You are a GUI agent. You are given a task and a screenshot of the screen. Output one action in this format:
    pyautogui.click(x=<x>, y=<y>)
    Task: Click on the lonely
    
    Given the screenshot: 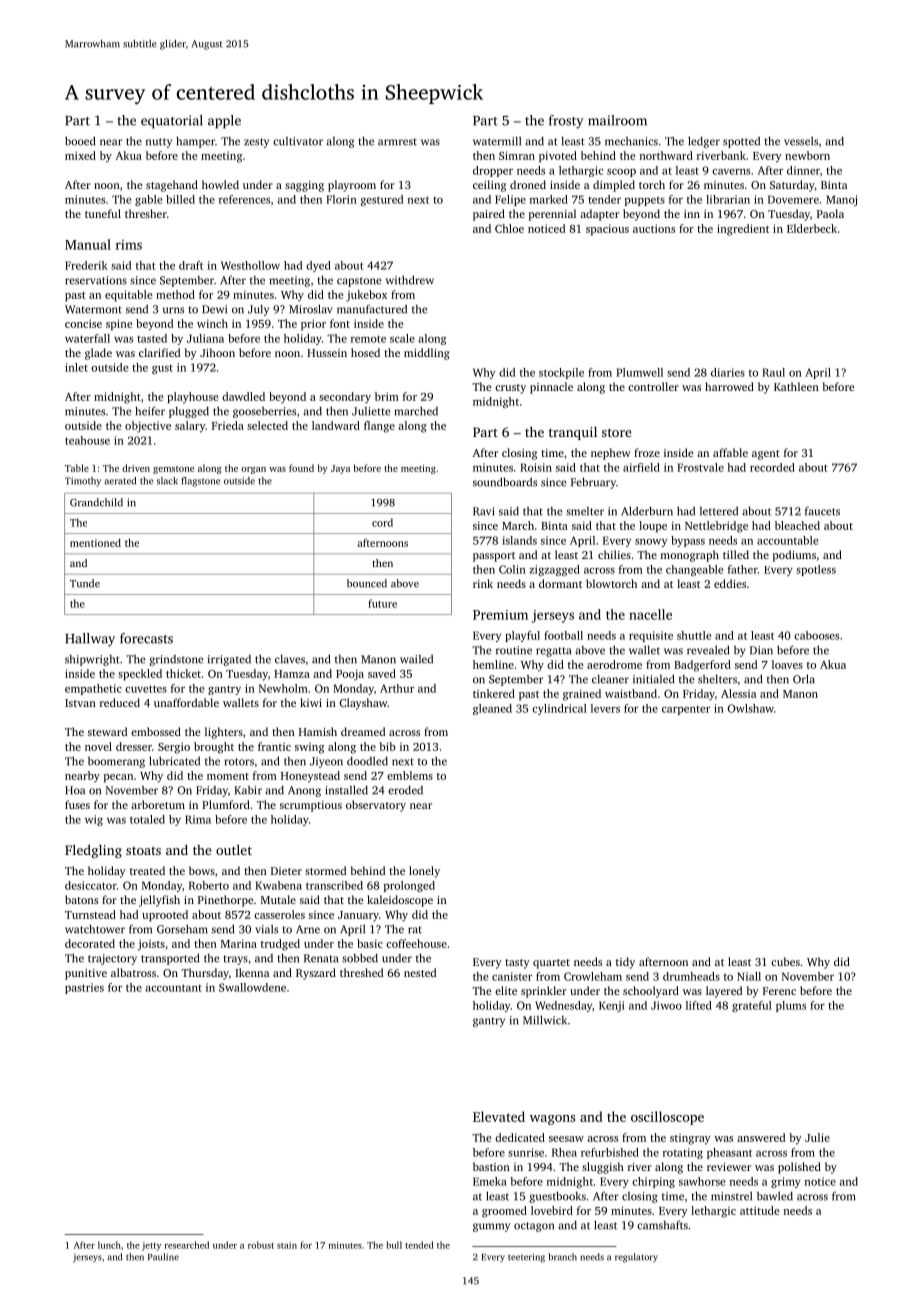 What is the action you would take?
    pyautogui.click(x=424, y=872)
